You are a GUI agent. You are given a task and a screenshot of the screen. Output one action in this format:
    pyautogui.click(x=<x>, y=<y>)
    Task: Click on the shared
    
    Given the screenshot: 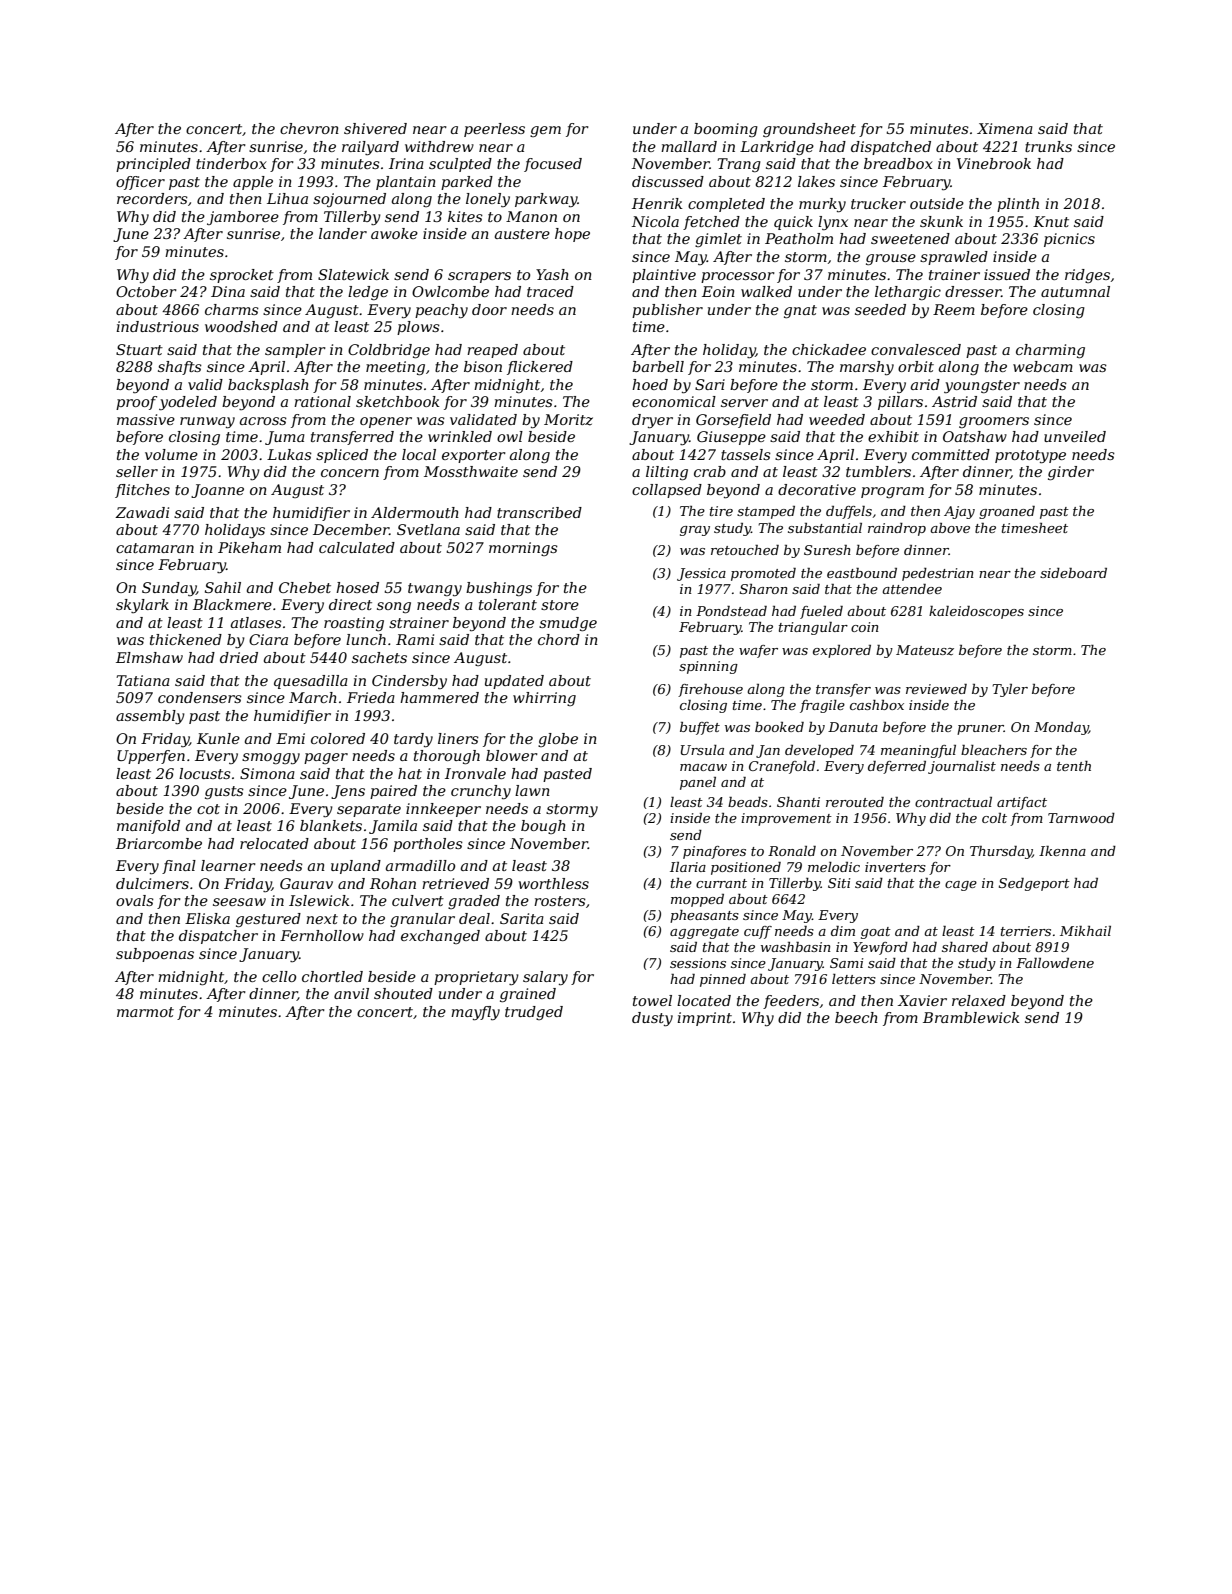 What is the action you would take?
    pyautogui.click(x=965, y=947)
